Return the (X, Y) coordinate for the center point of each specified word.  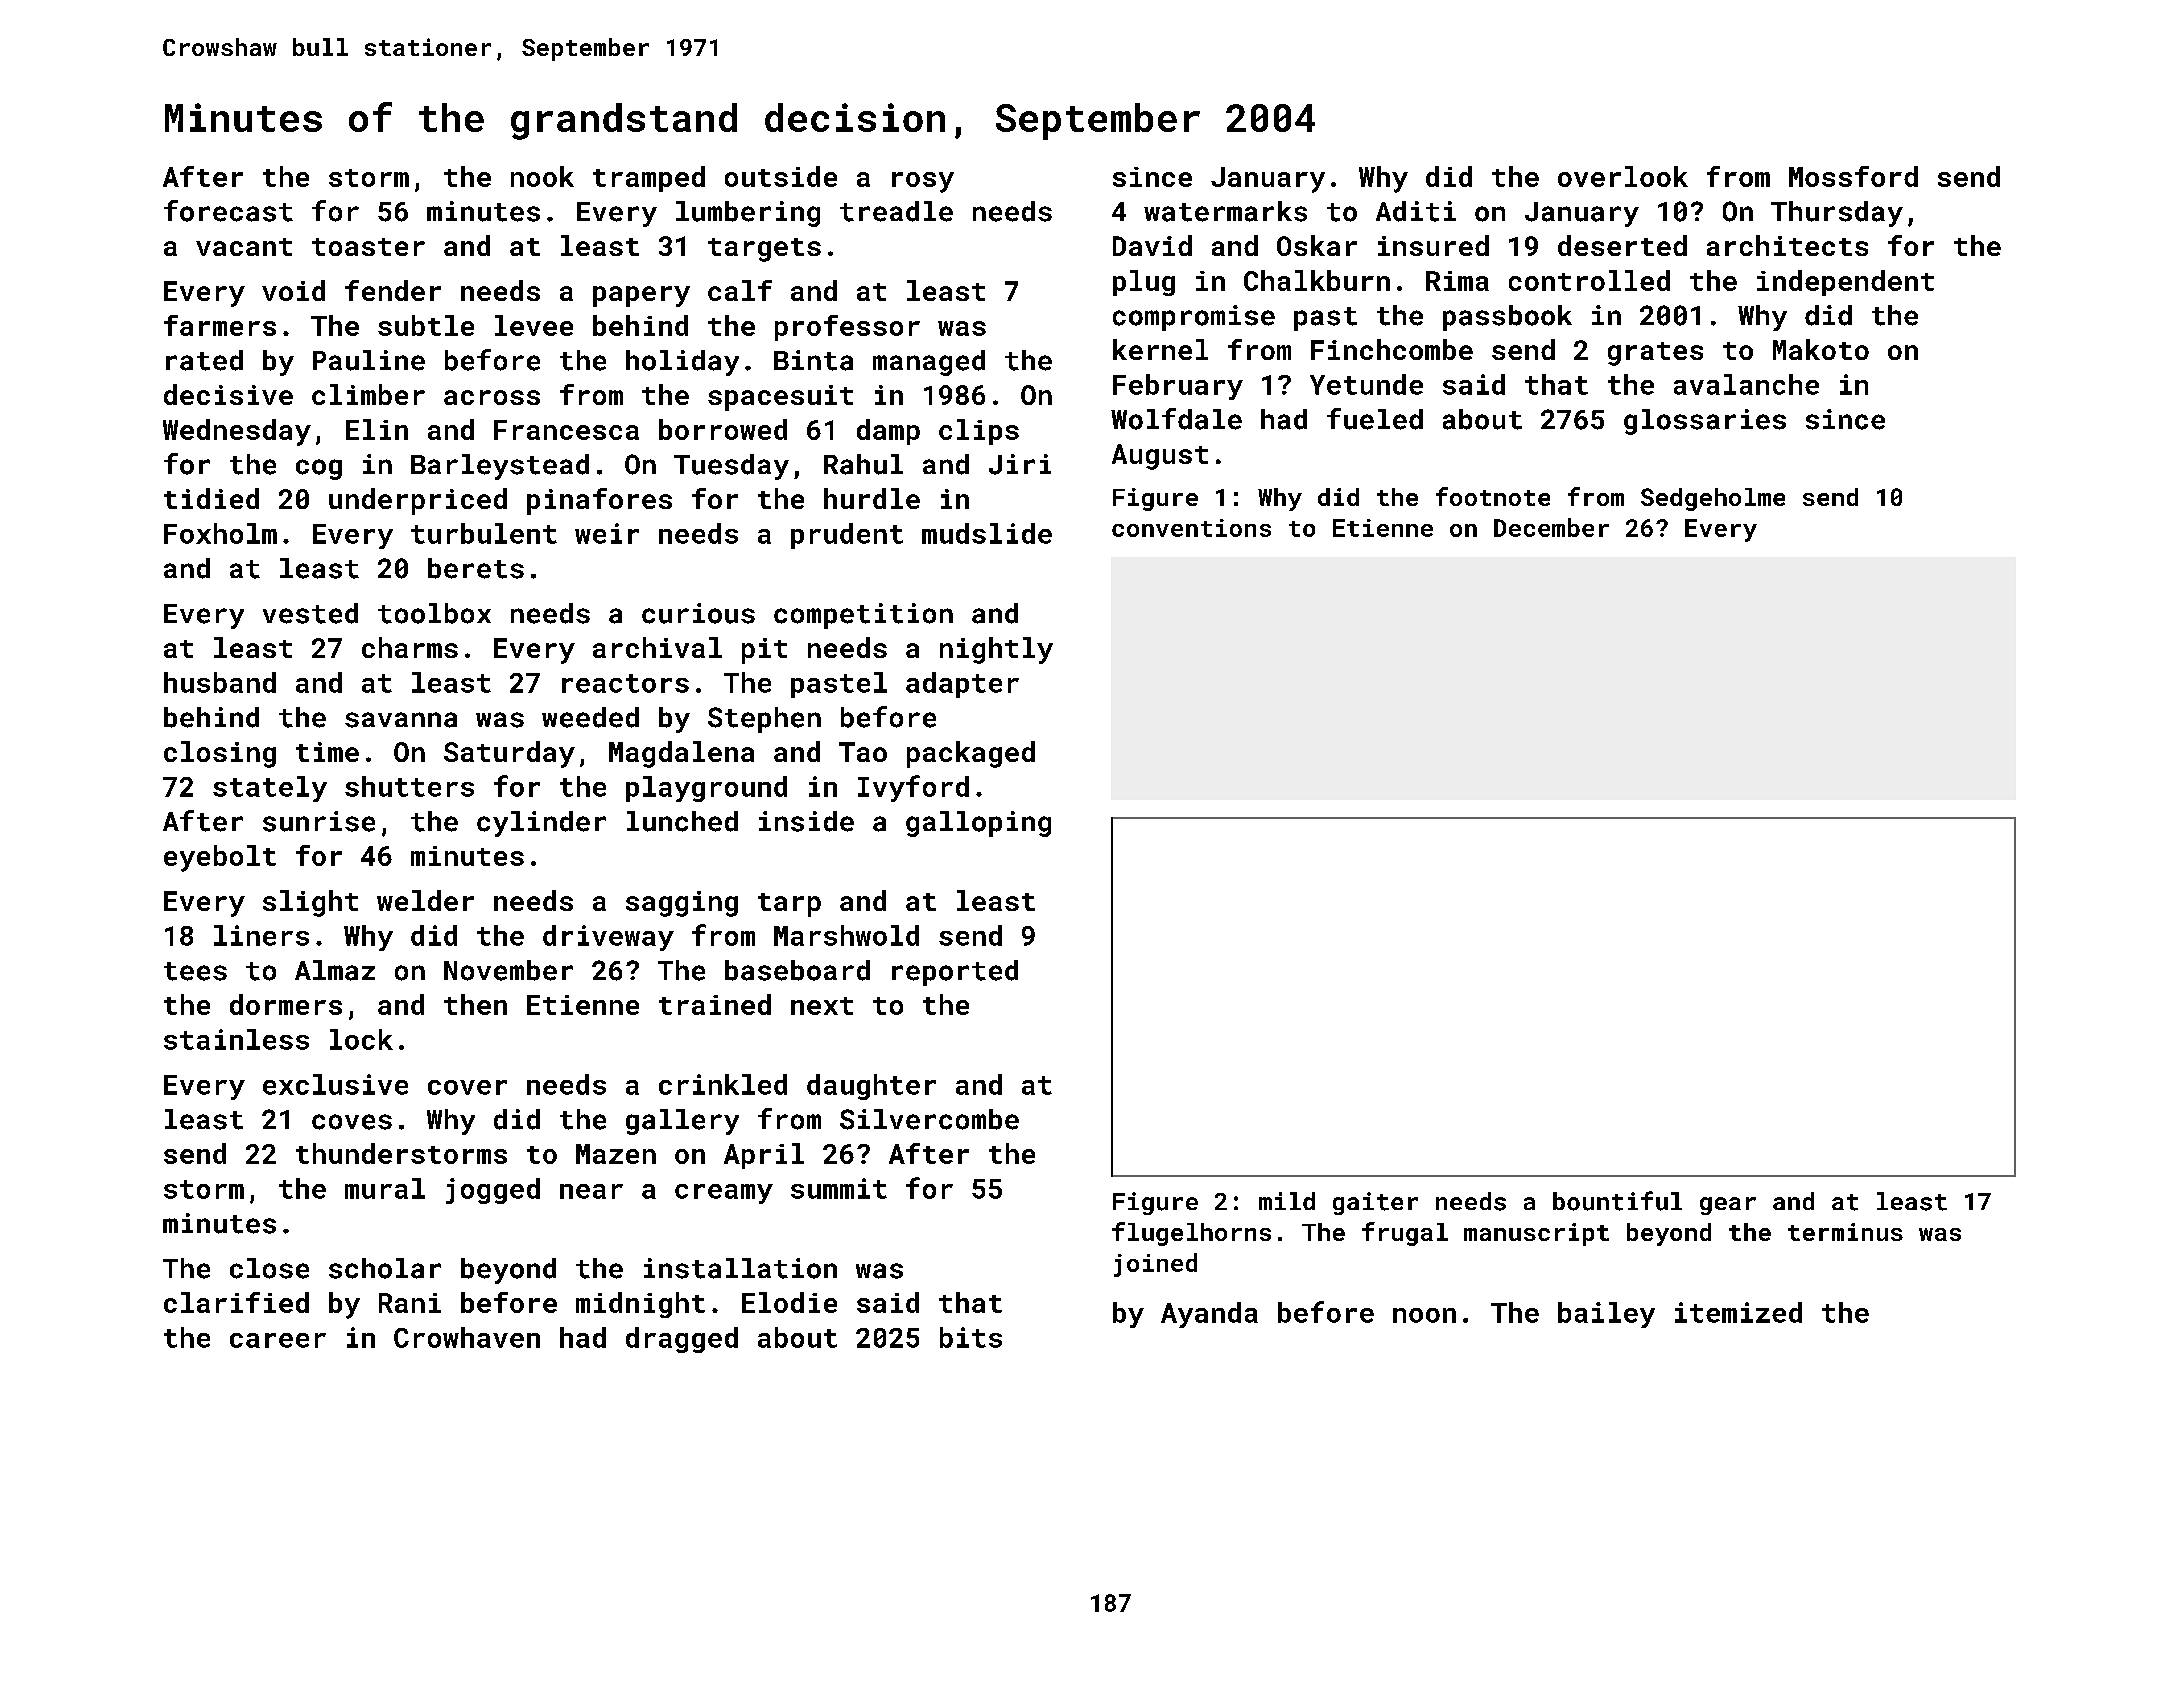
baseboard (797, 970)
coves (352, 1122)
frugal (1405, 1234)
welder (425, 900)
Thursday (1837, 214)
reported (955, 973)
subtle (426, 325)
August (1160, 457)
